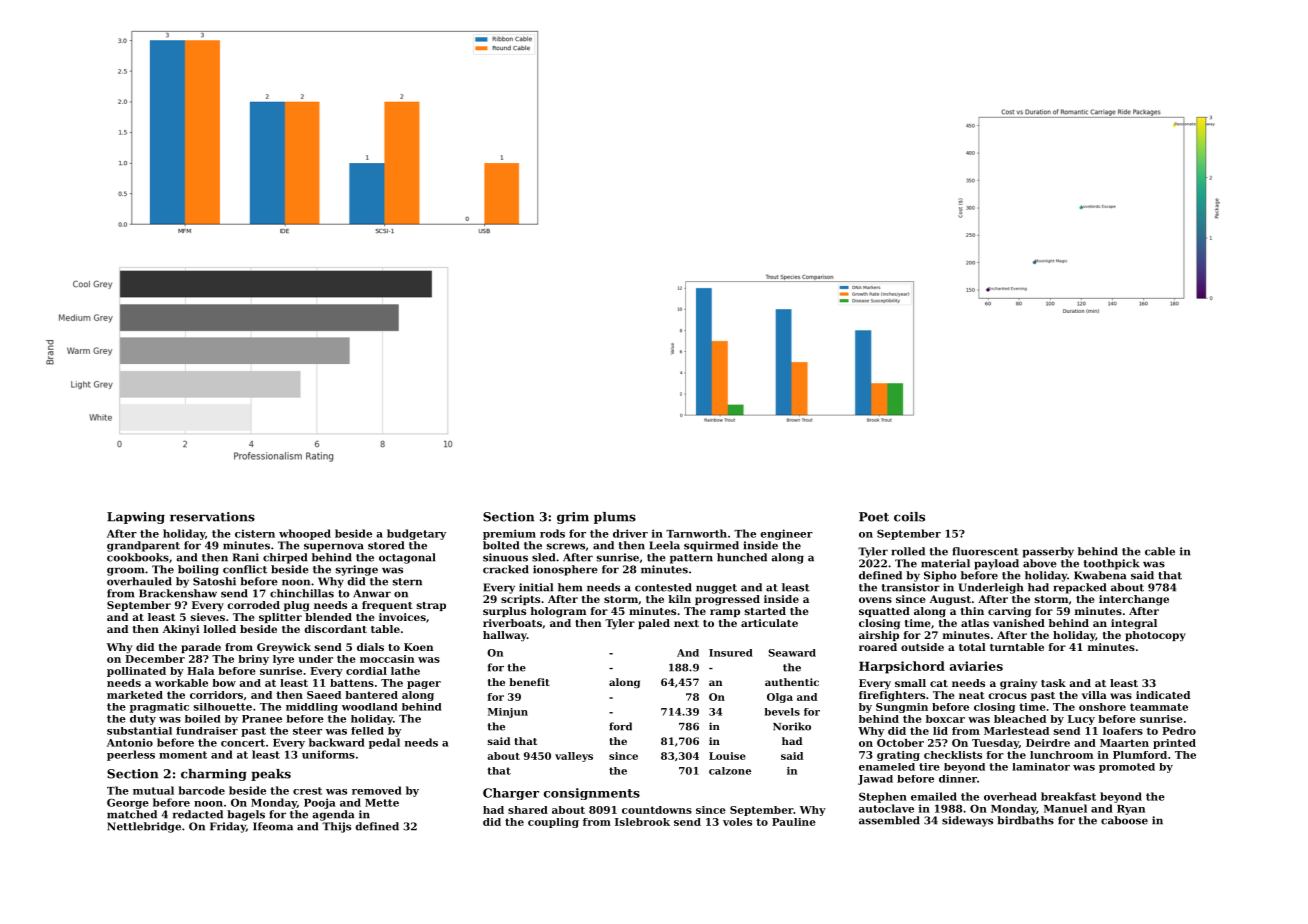  I want to click on steer, so click(307, 731).
